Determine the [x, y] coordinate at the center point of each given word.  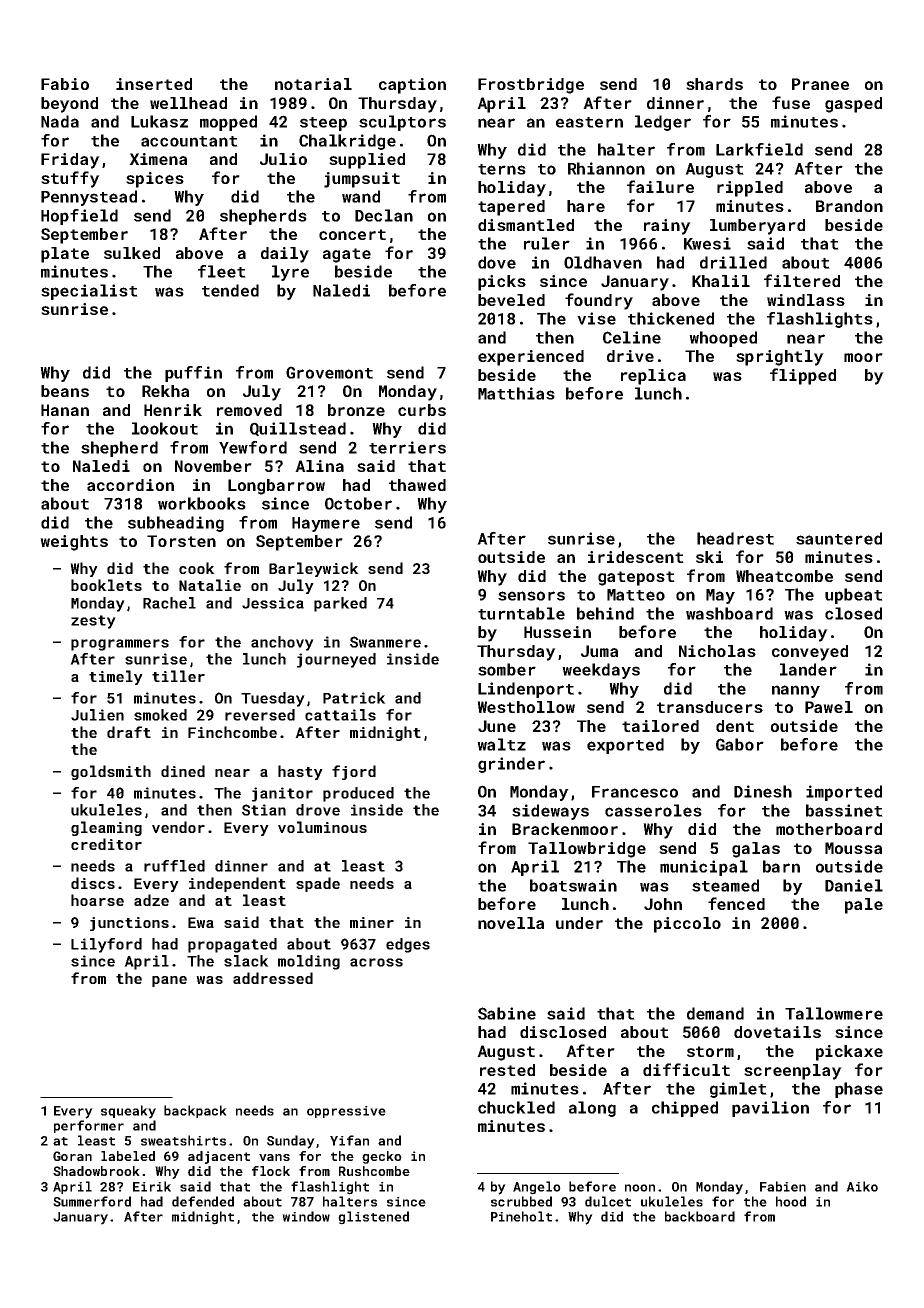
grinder [511, 765]
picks [502, 283]
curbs [422, 410]
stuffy [70, 179]
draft [129, 732]
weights [74, 543]
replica [653, 377]
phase [859, 1090]
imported [844, 793]
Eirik [152, 1186]
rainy [667, 227]
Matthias [516, 393]
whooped [723, 339]
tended [230, 290]
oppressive [346, 1112]
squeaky [128, 1112]
